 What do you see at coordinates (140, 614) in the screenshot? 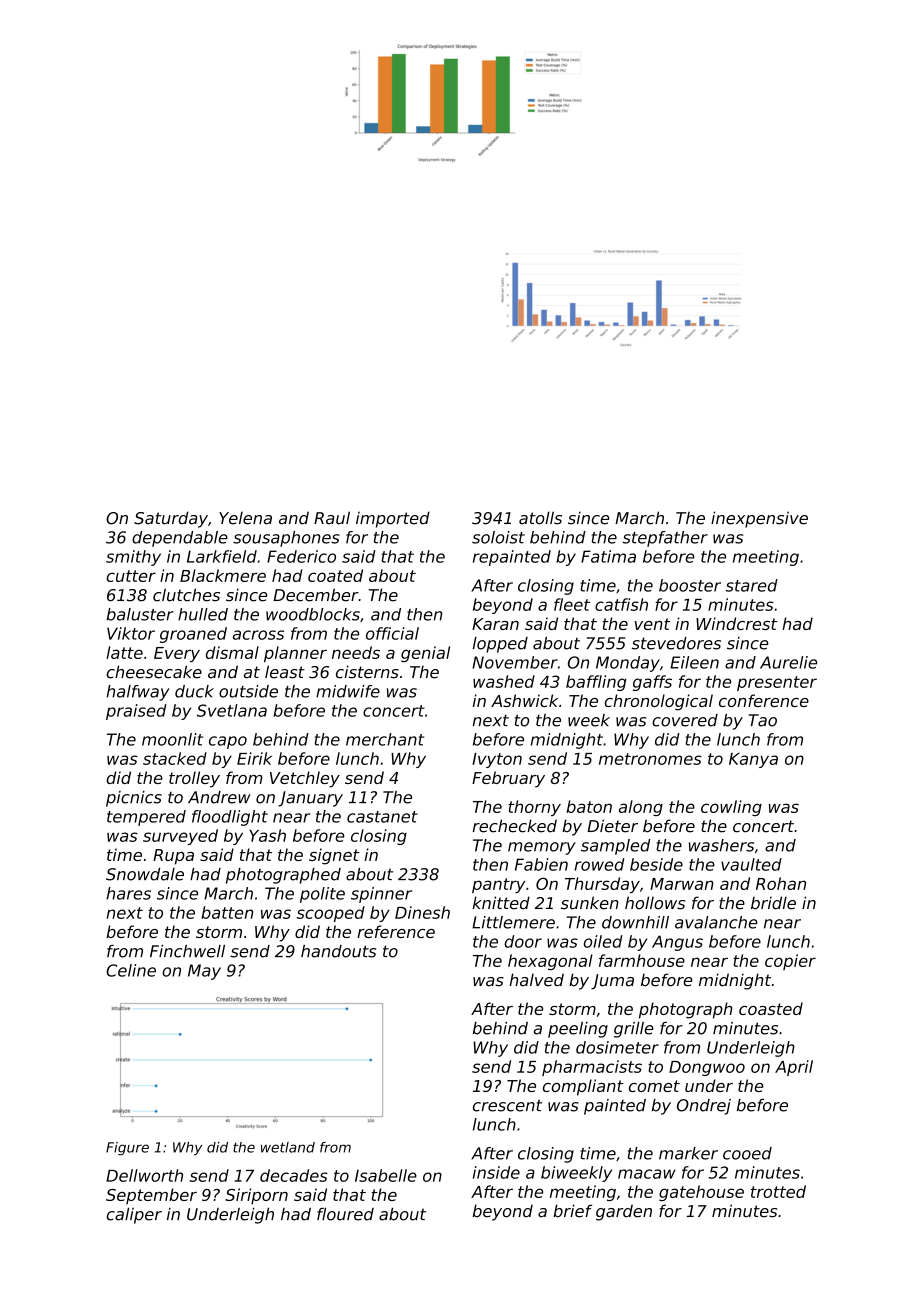
I see `baluster` at bounding box center [140, 614].
